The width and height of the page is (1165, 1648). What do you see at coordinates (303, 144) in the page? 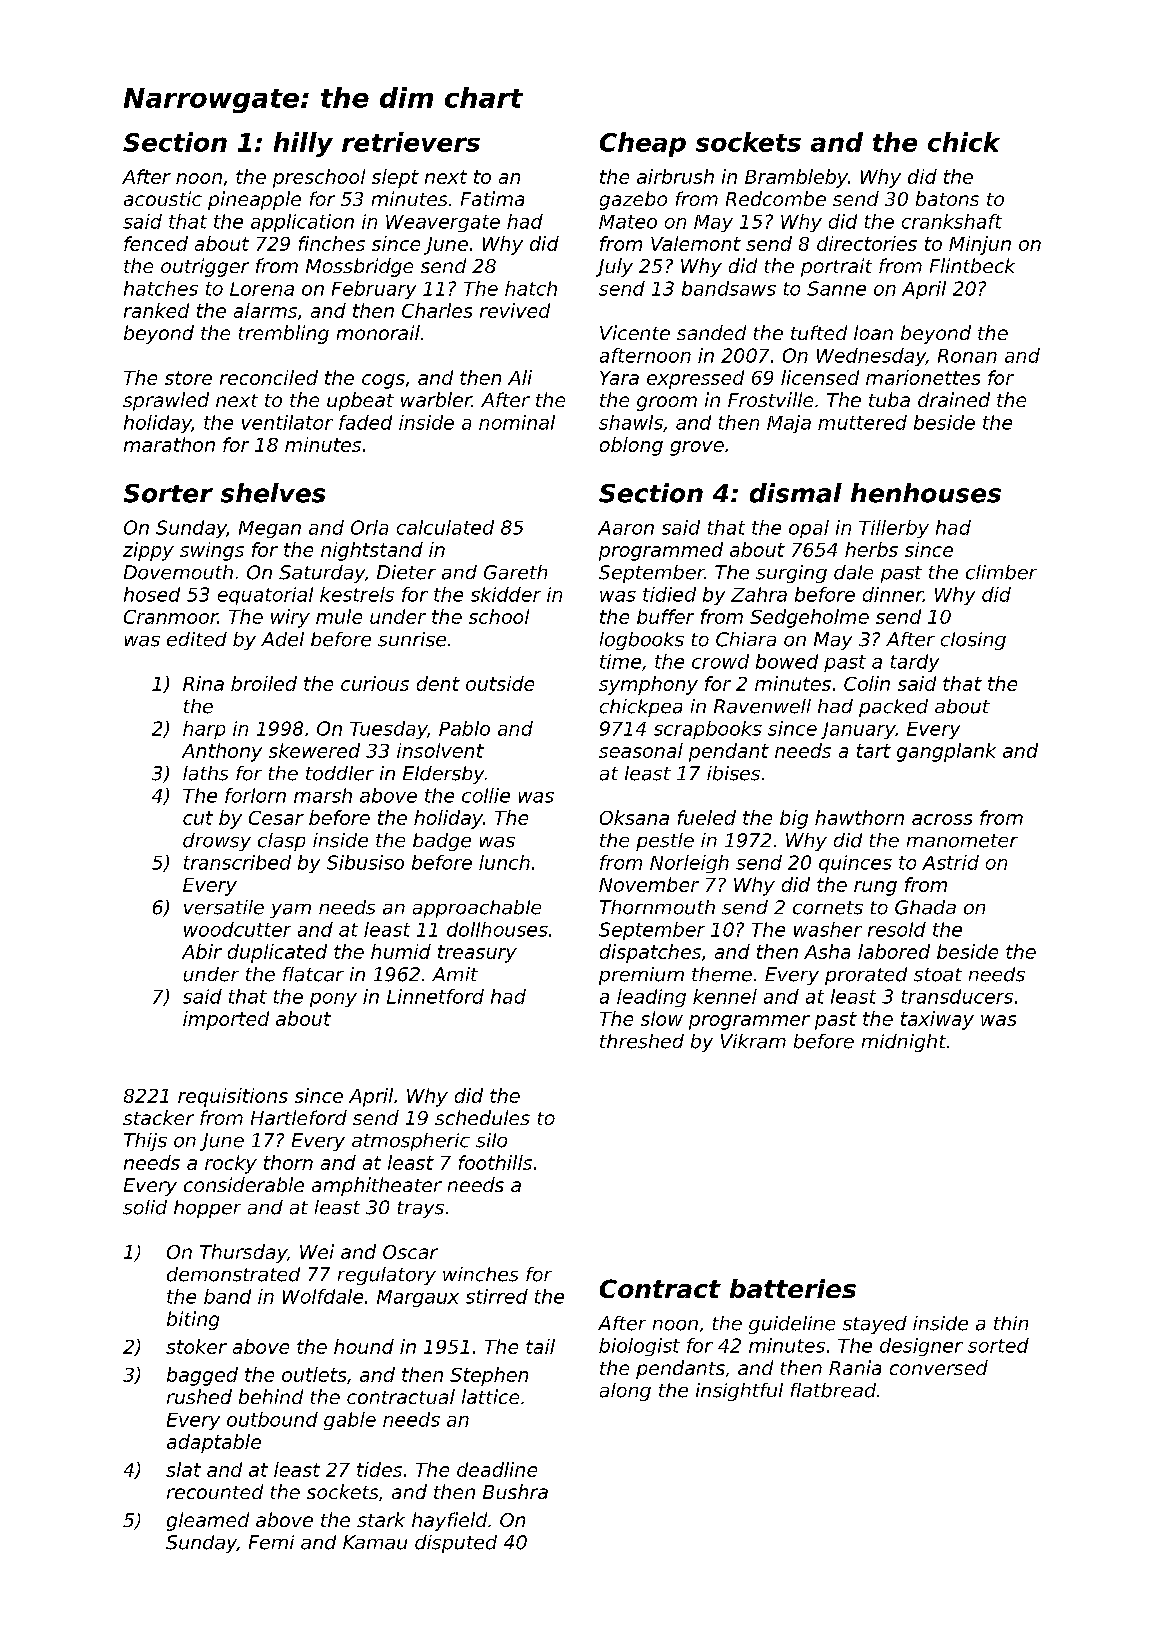
I see `hilly` at bounding box center [303, 144].
